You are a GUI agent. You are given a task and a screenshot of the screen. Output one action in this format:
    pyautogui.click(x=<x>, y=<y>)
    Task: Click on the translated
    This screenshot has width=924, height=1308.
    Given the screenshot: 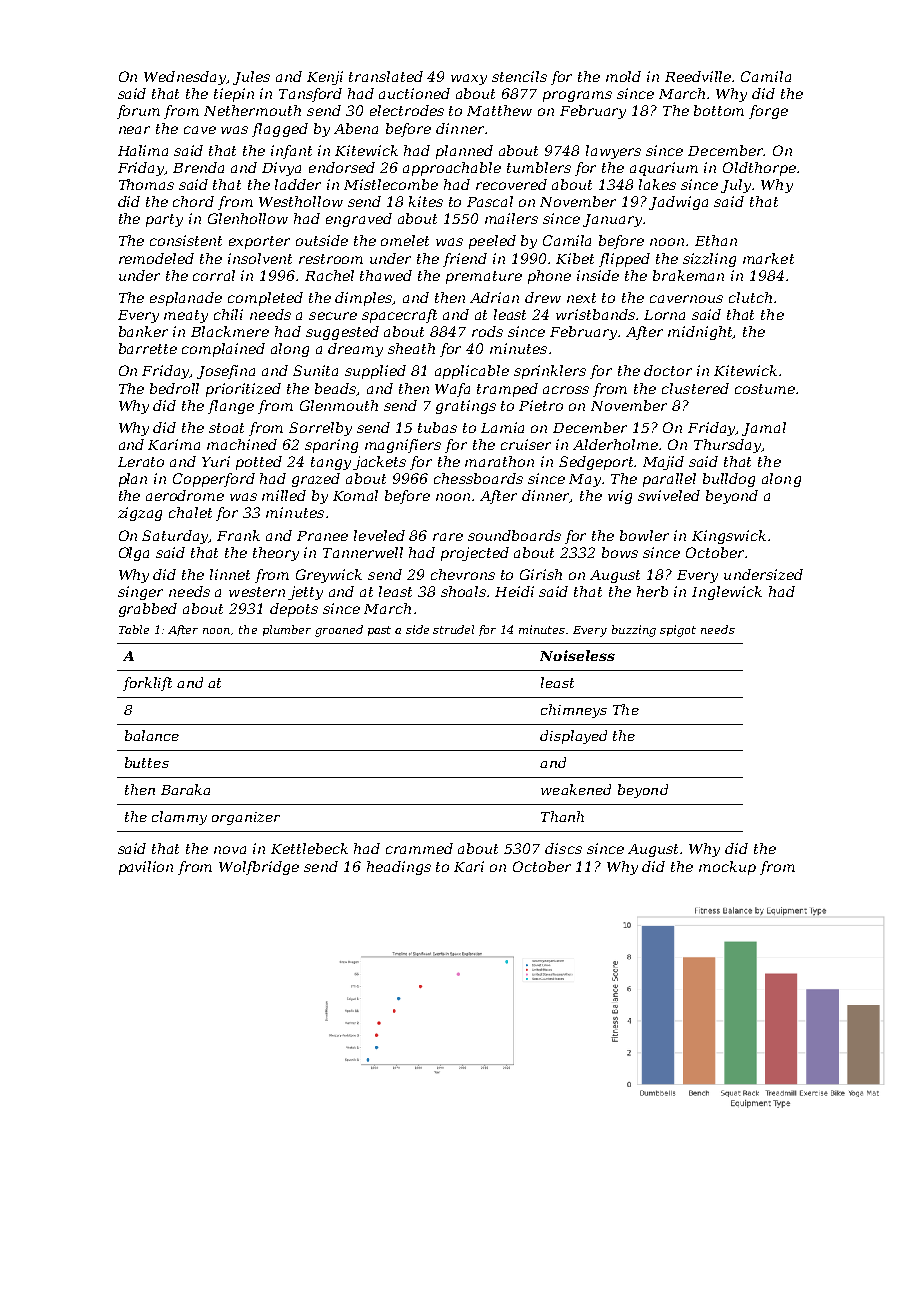 What is the action you would take?
    pyautogui.click(x=386, y=76)
